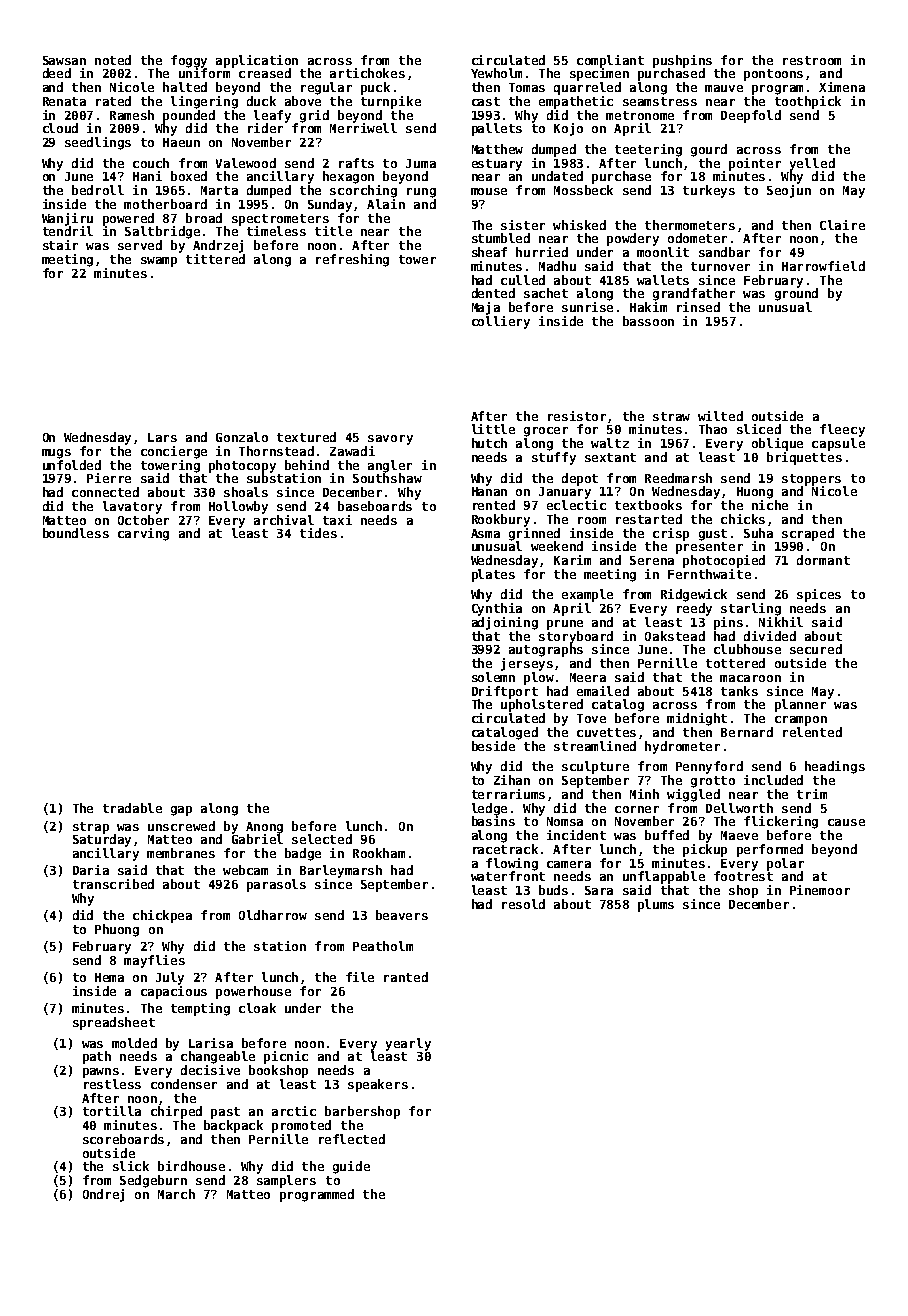 This image has height=1316, width=908. What do you see at coordinates (109, 977) in the image?
I see `Hema` at bounding box center [109, 977].
